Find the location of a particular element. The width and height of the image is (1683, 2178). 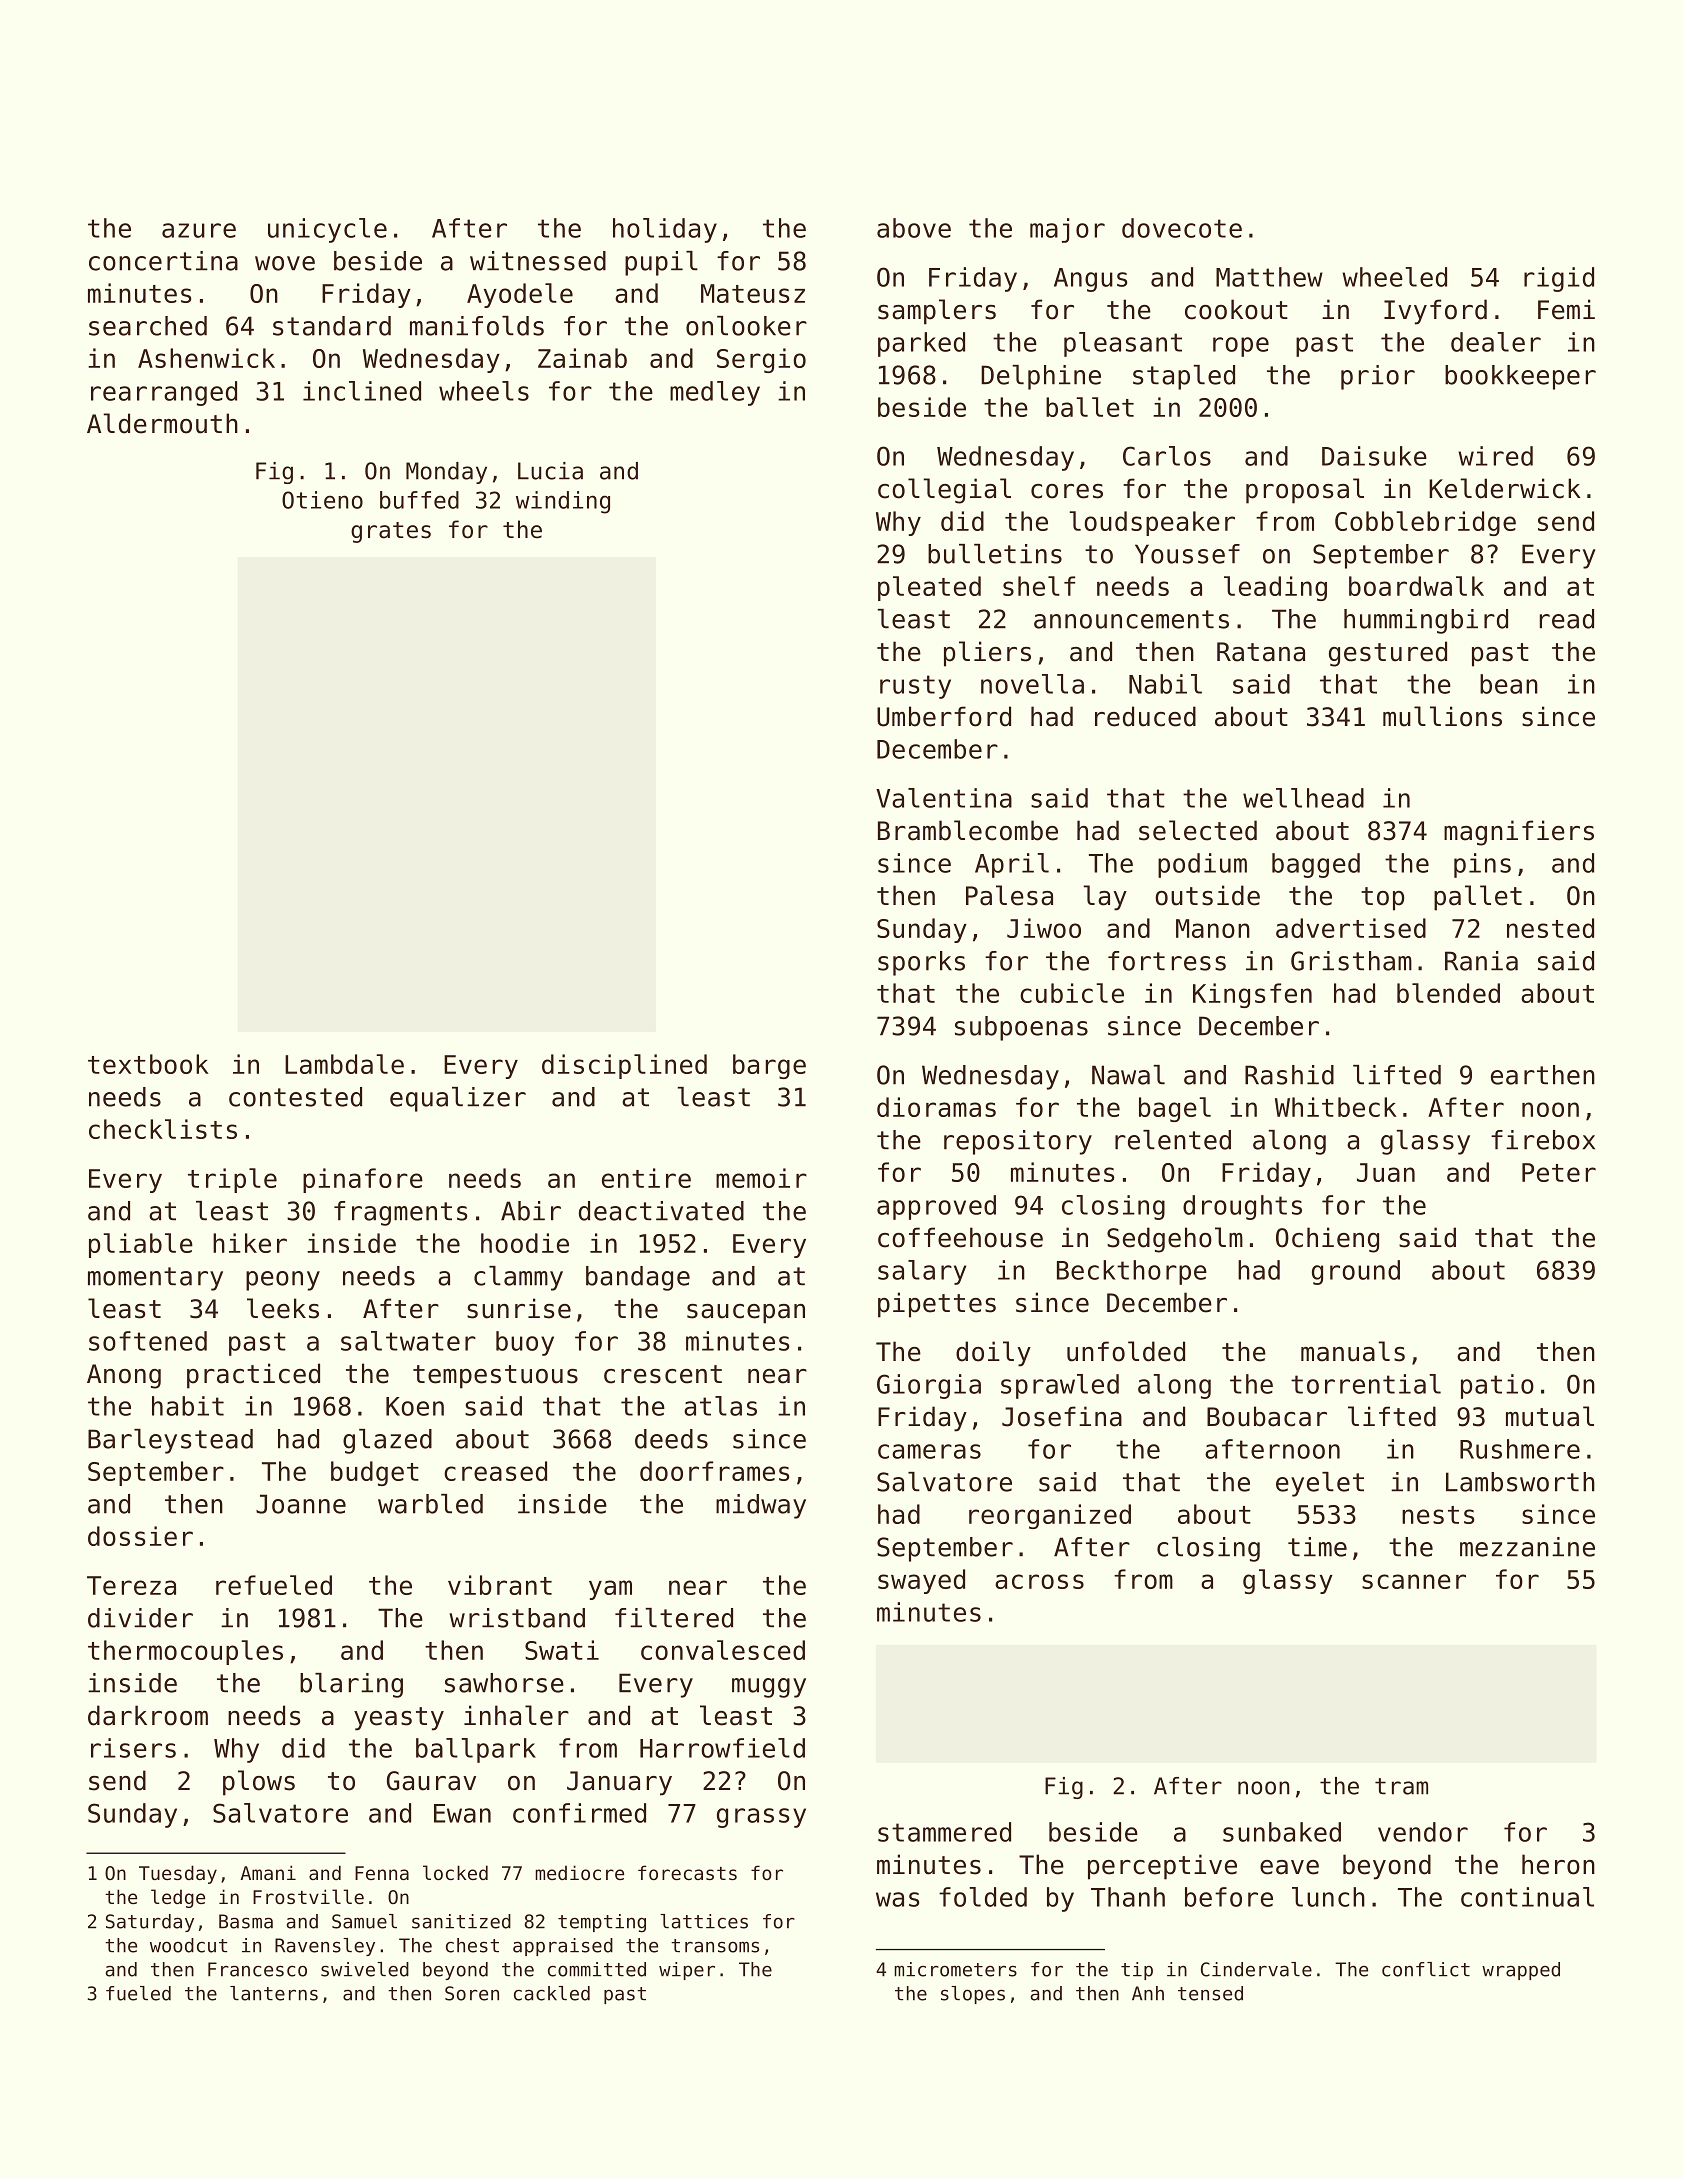

pallet is located at coordinates (1478, 898).
